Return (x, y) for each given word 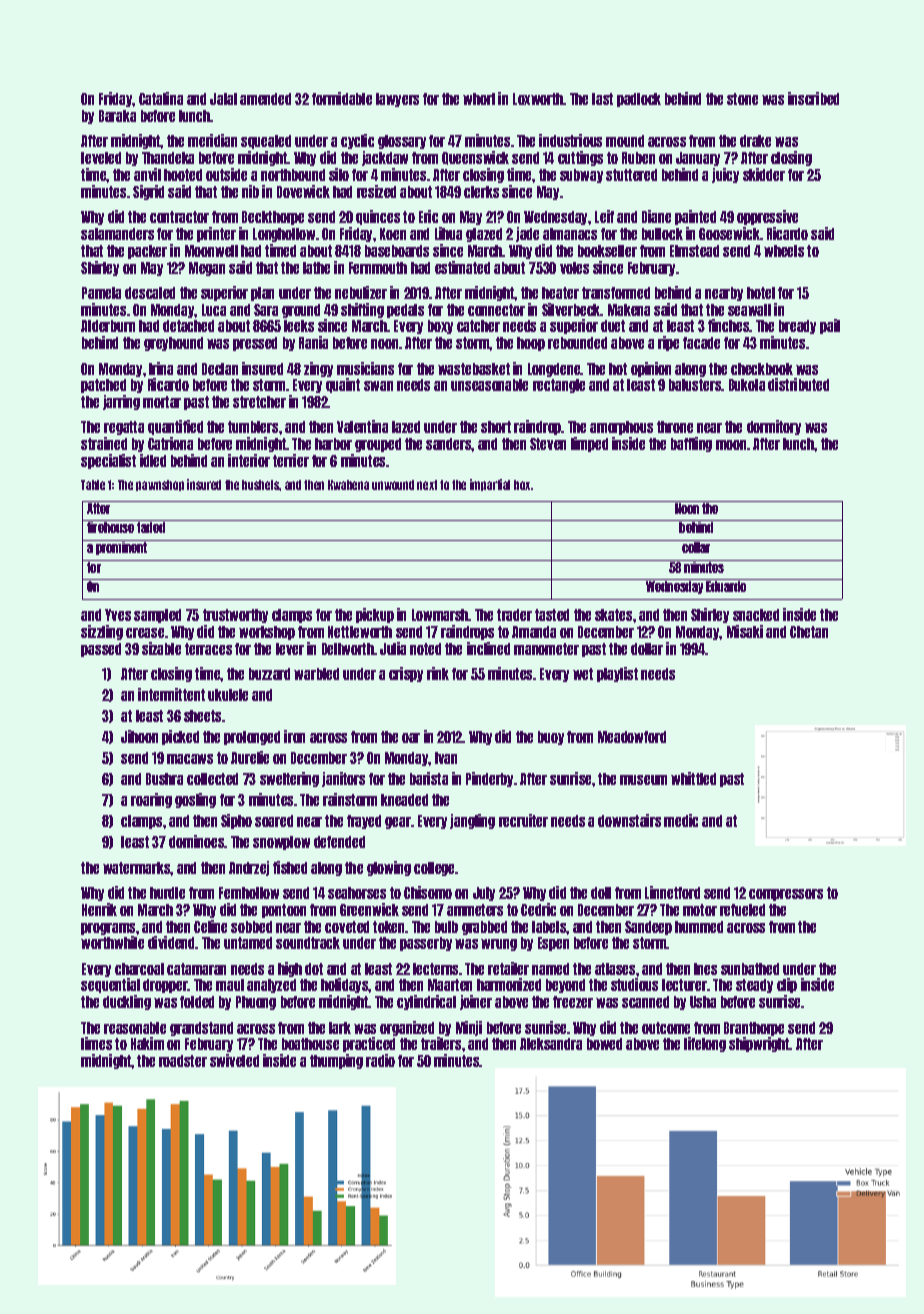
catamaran (196, 969)
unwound (393, 485)
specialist (108, 461)
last (602, 99)
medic (681, 820)
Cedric (538, 909)
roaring (151, 800)
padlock (639, 100)
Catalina (161, 98)
